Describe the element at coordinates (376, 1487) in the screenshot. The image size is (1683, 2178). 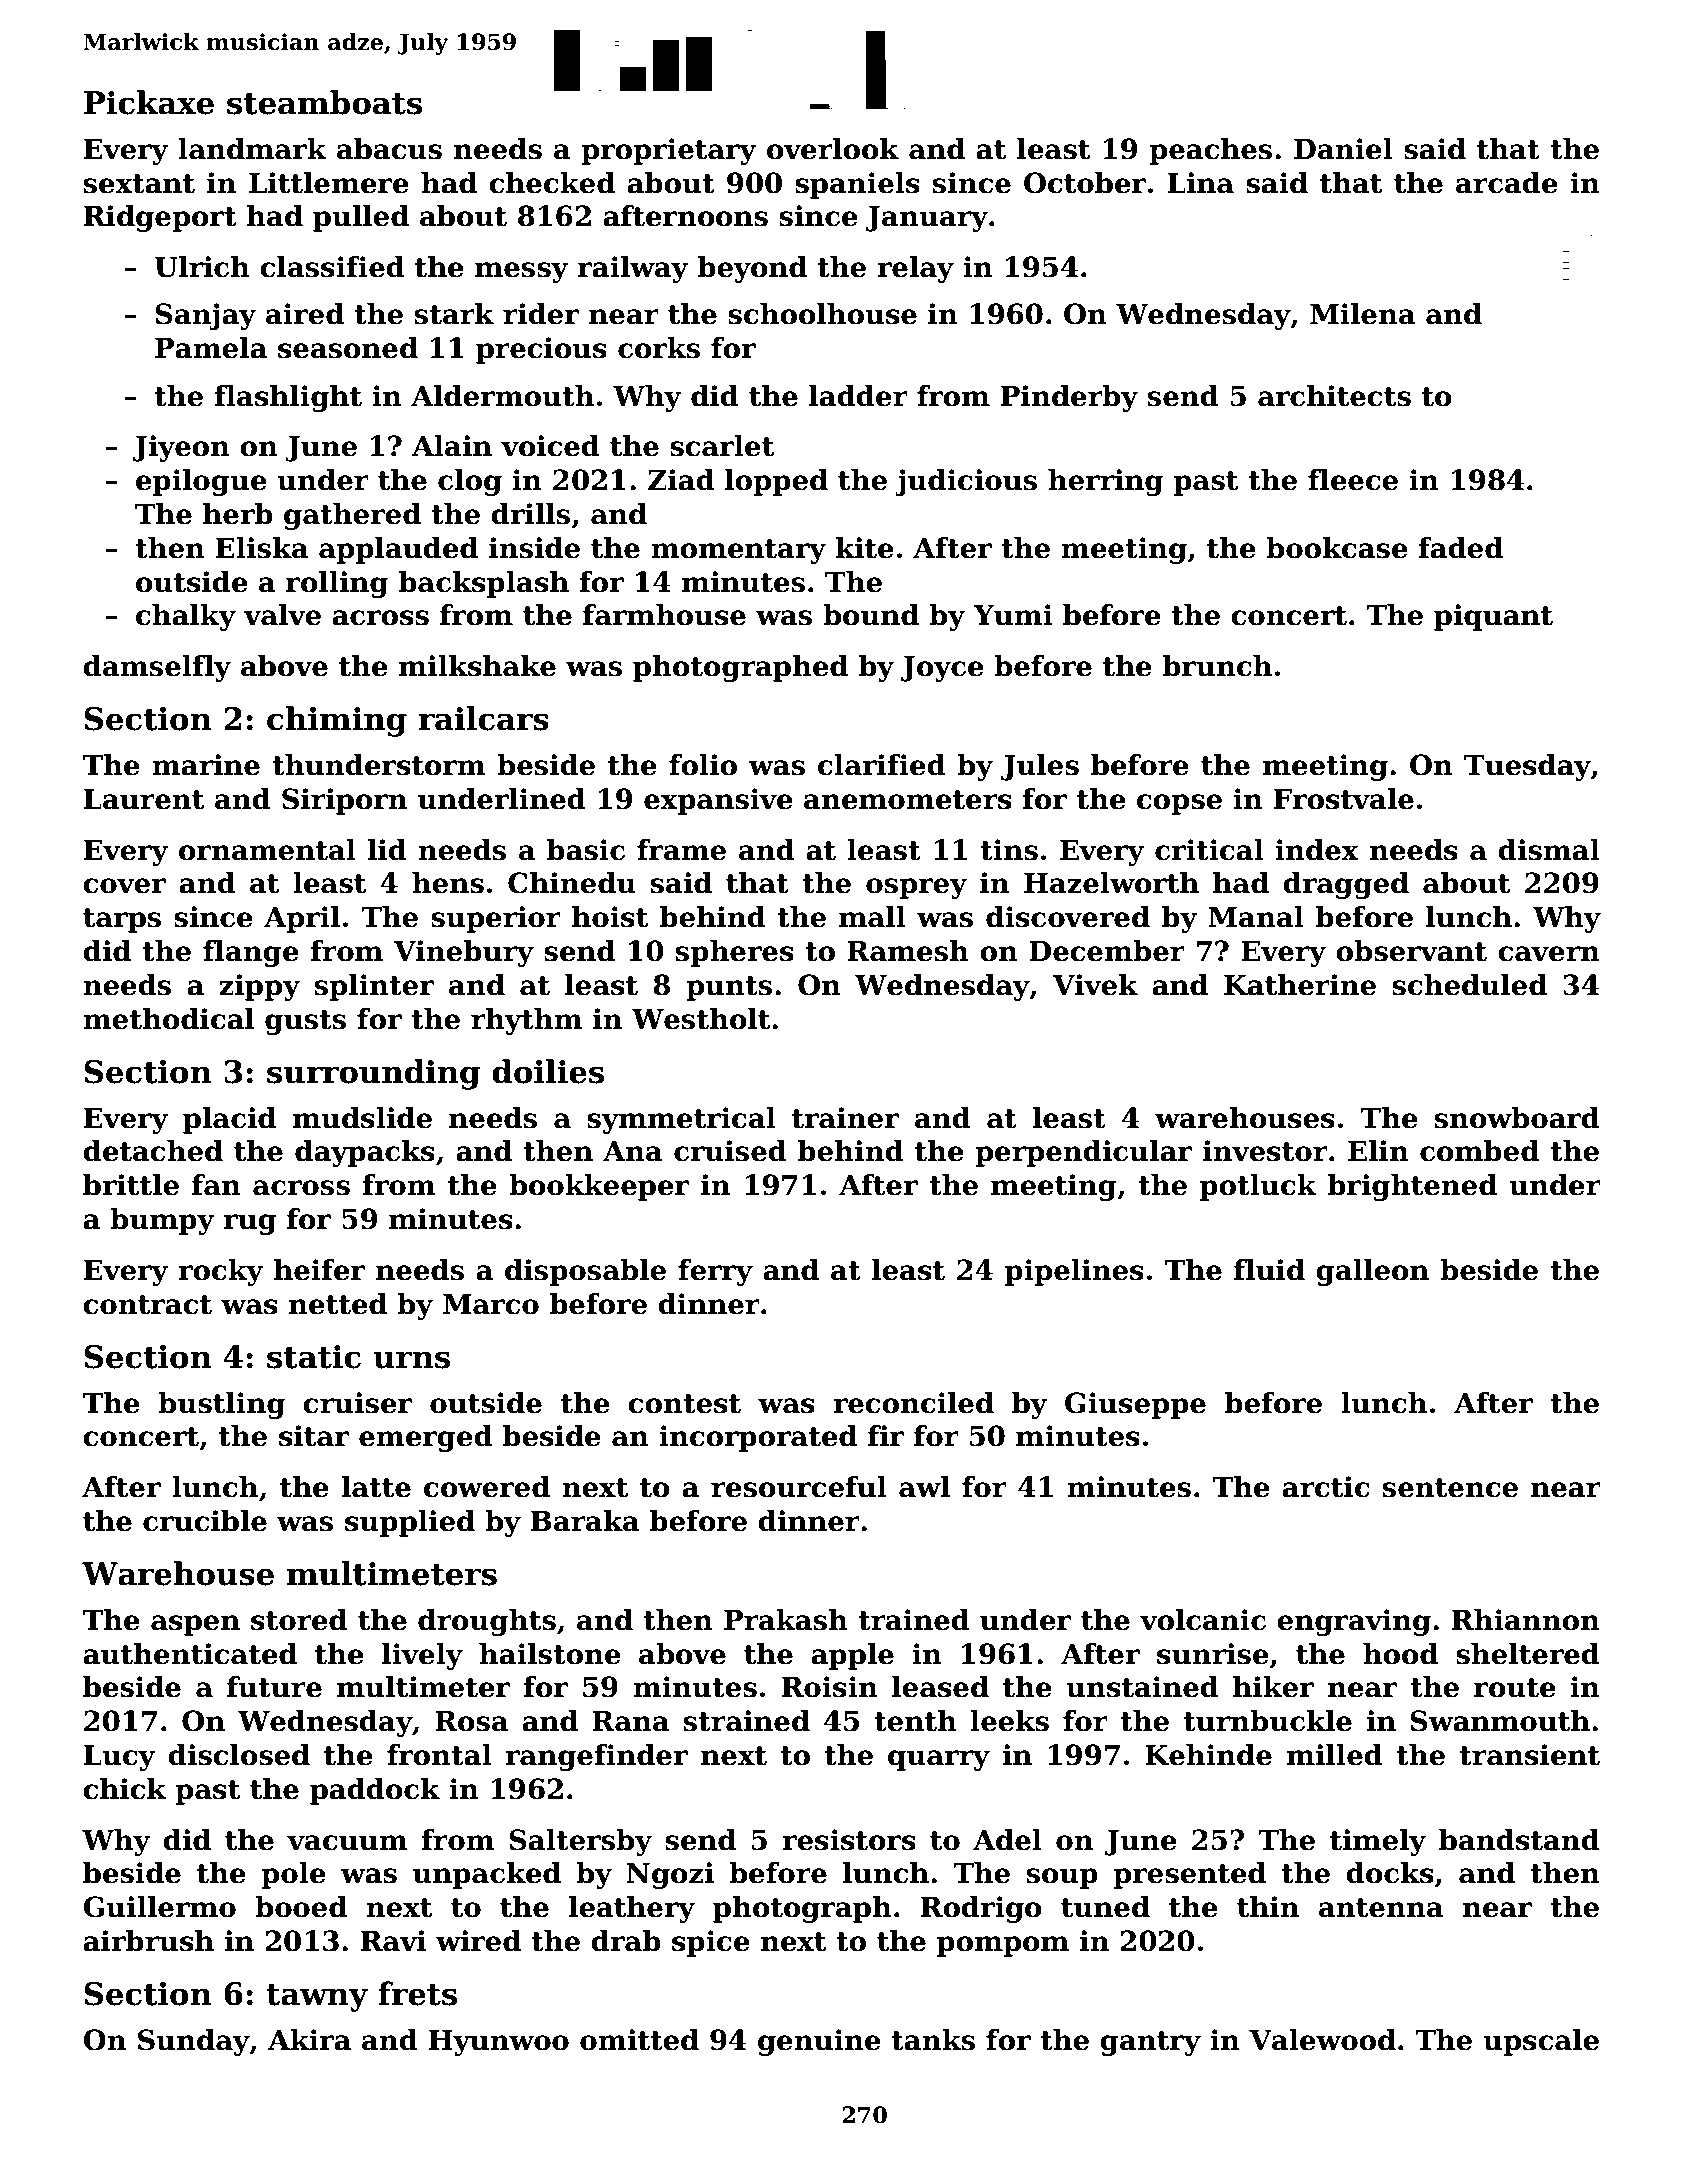
I see `latte` at that location.
